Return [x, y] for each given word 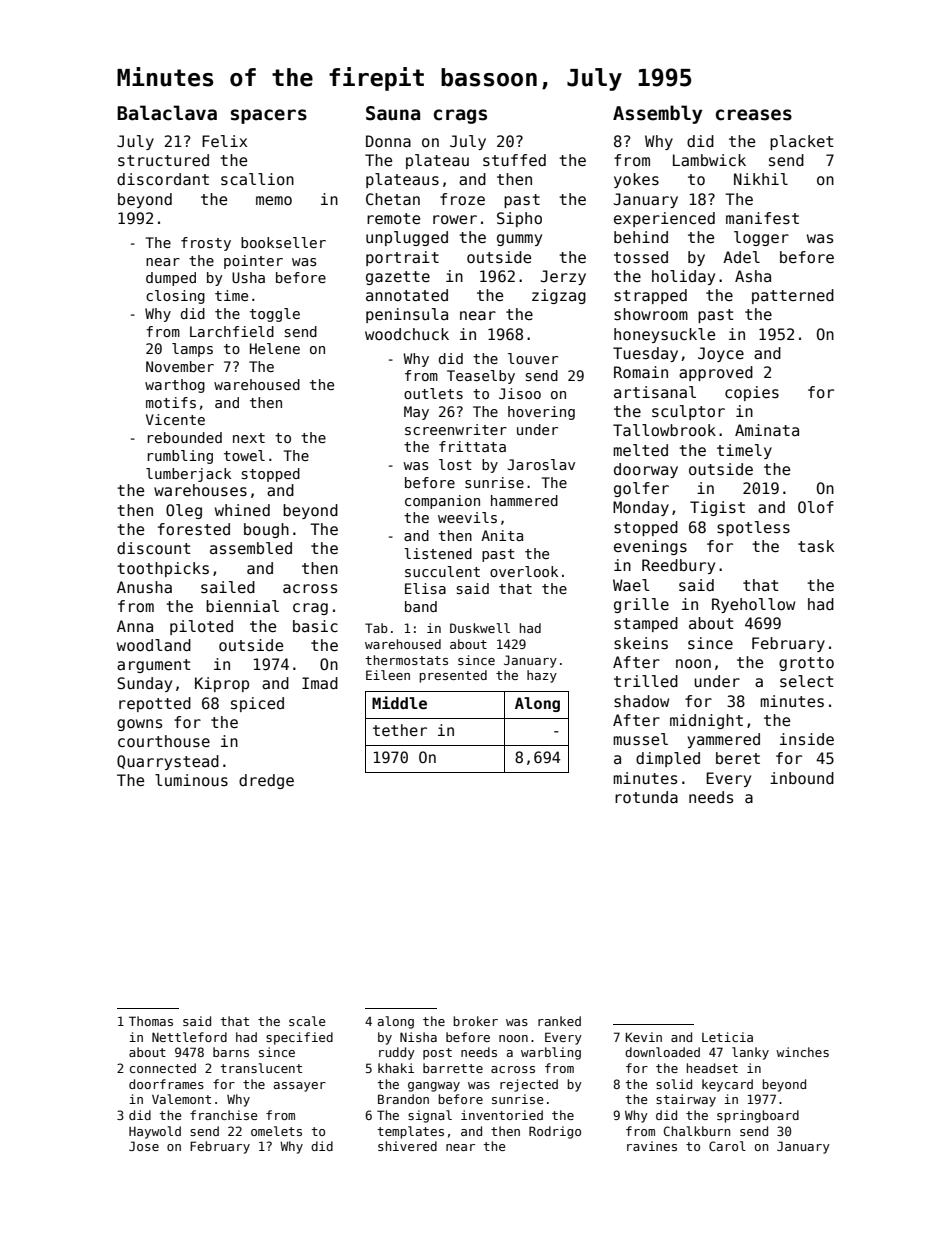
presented [453, 676]
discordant [163, 179]
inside [807, 739]
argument [154, 666]
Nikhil [761, 179]
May [416, 413]
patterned [793, 296]
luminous [191, 780]
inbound [802, 778]
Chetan [393, 199]
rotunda [646, 797]
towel [244, 455]
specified [299, 1038]
